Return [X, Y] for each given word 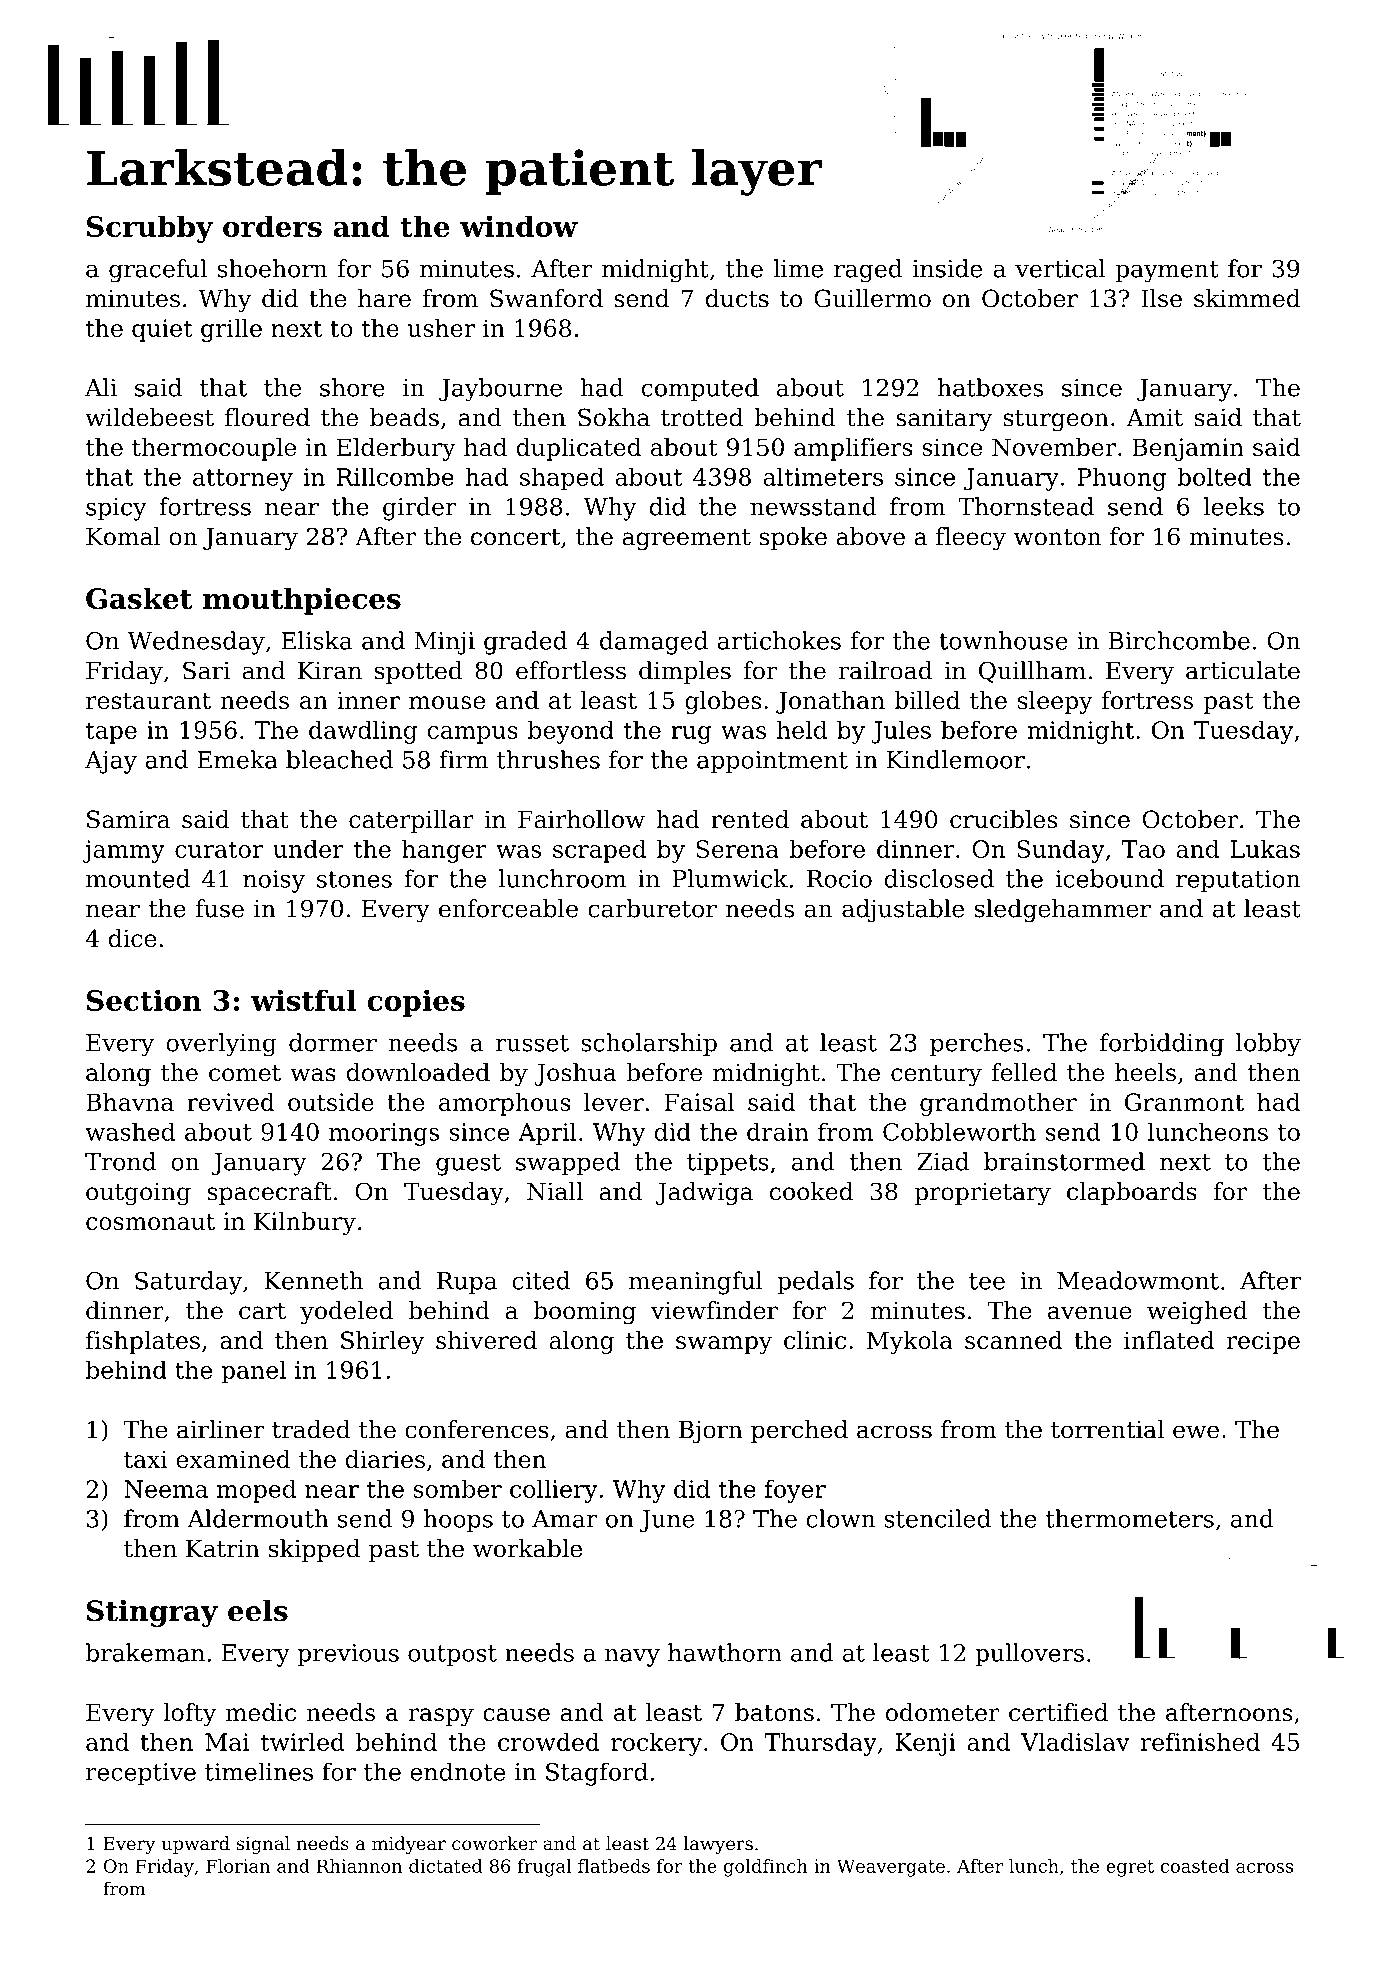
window [519, 226]
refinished [1200, 1742]
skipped [314, 1550]
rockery [656, 1744]
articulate [1243, 670]
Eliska [317, 640]
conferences [477, 1429]
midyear [409, 1845]
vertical [1060, 268]
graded [525, 643]
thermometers [1130, 1518]
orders [272, 226]
